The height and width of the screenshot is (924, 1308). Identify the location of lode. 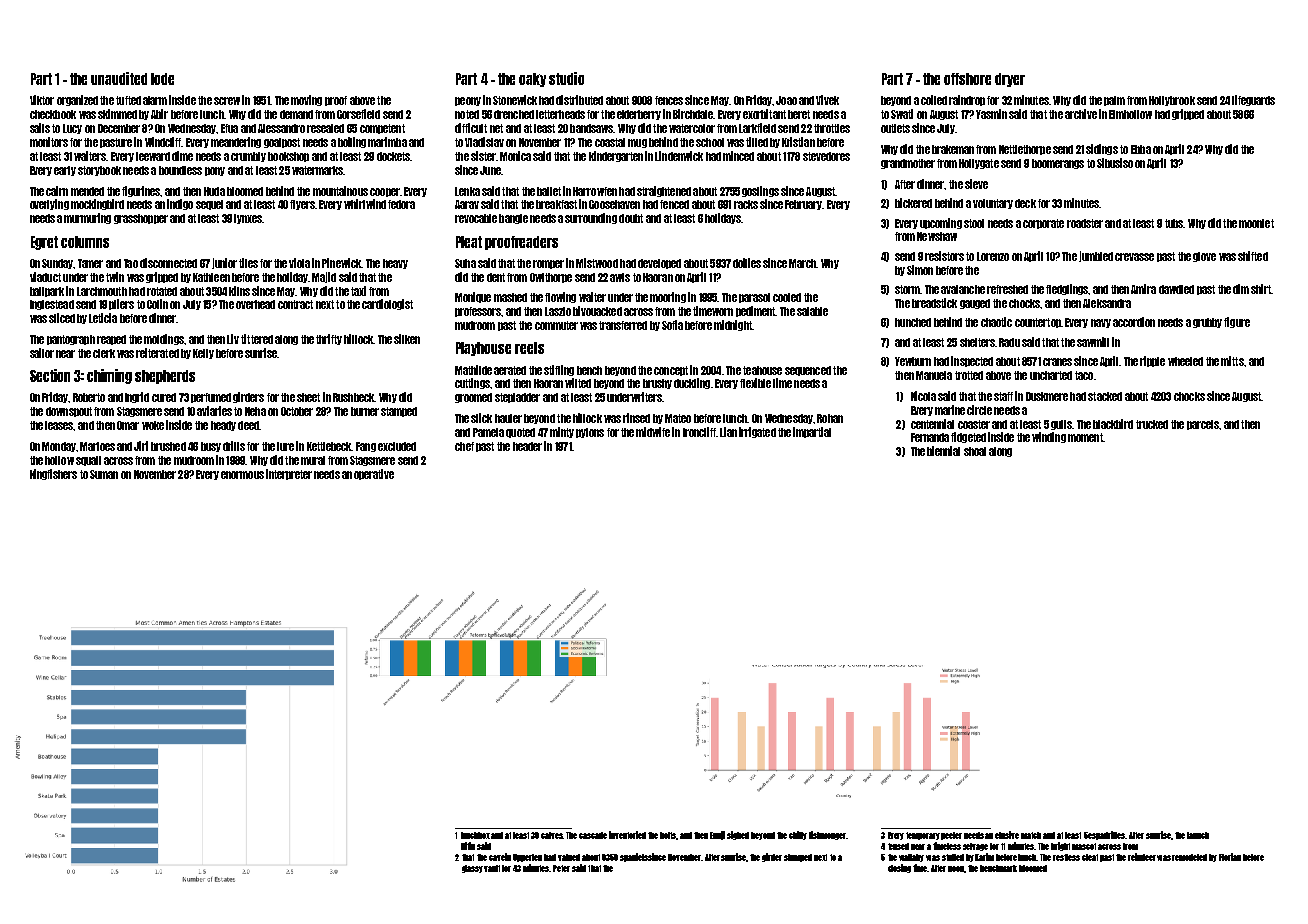
(162, 79).
